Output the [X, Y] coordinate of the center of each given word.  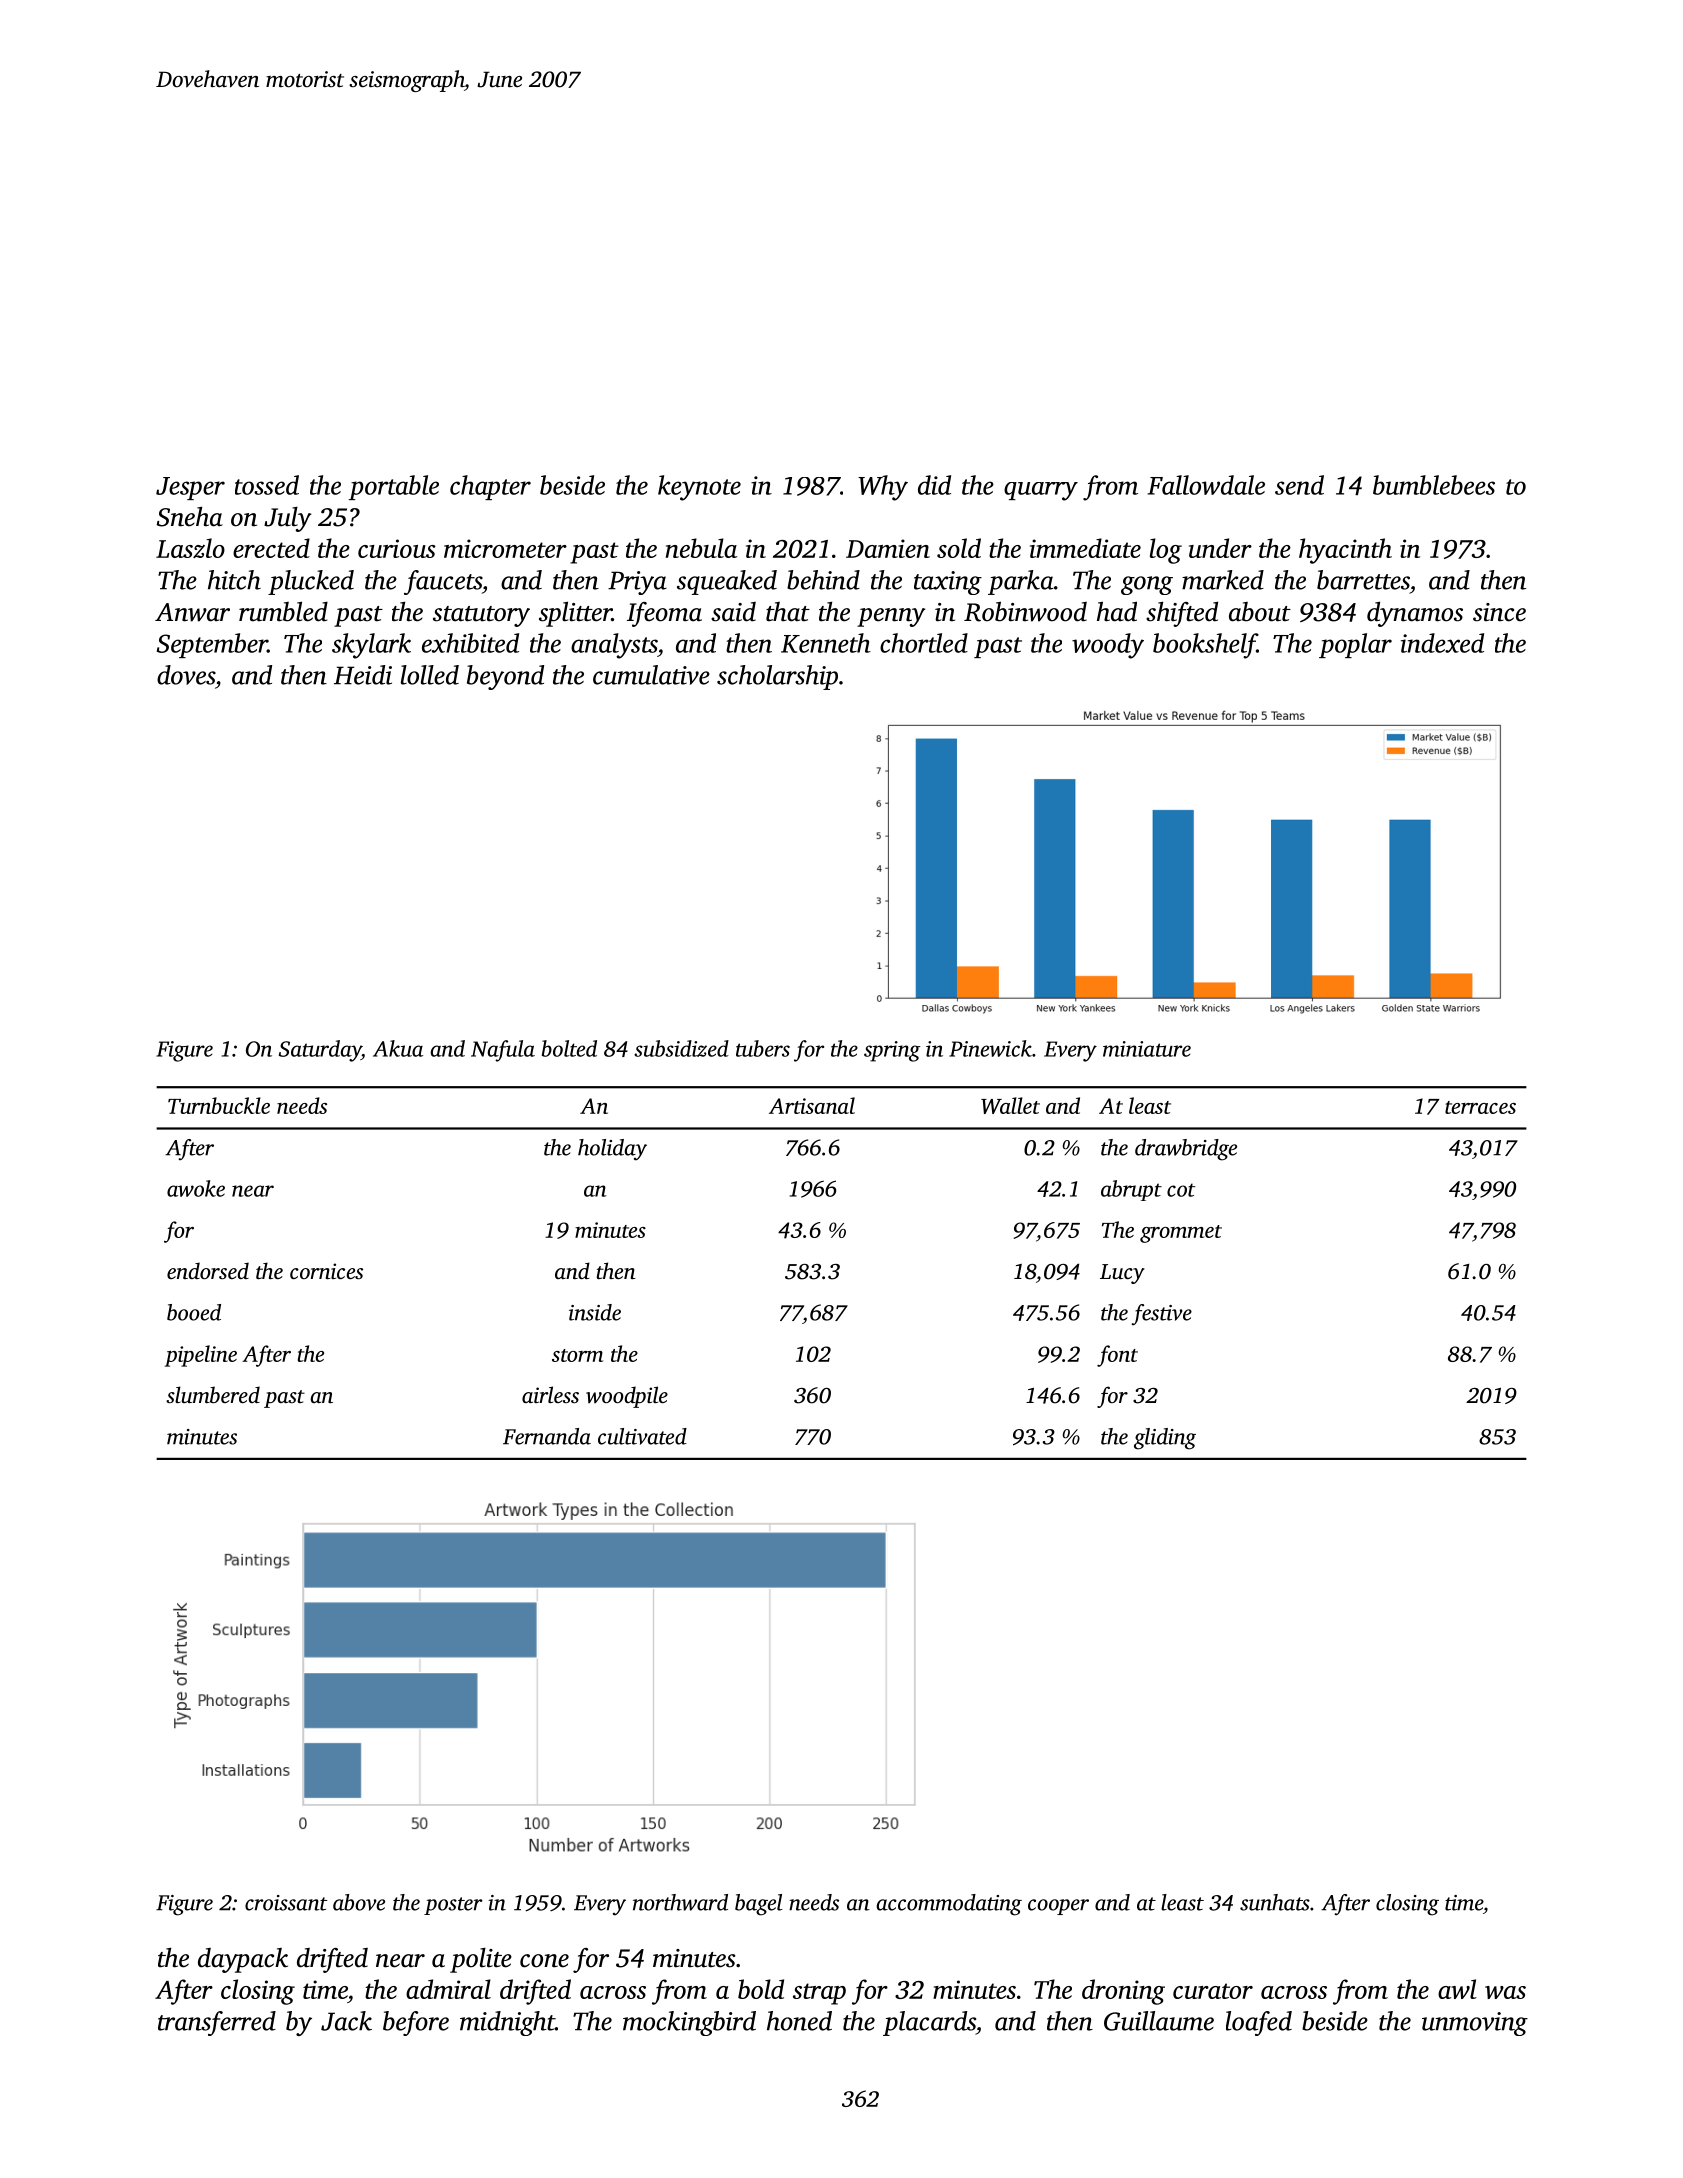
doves [186, 675]
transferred [217, 2023]
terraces [1480, 1107]
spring [892, 1051]
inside [595, 1312]
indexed [1442, 643]
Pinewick [990, 1048]
